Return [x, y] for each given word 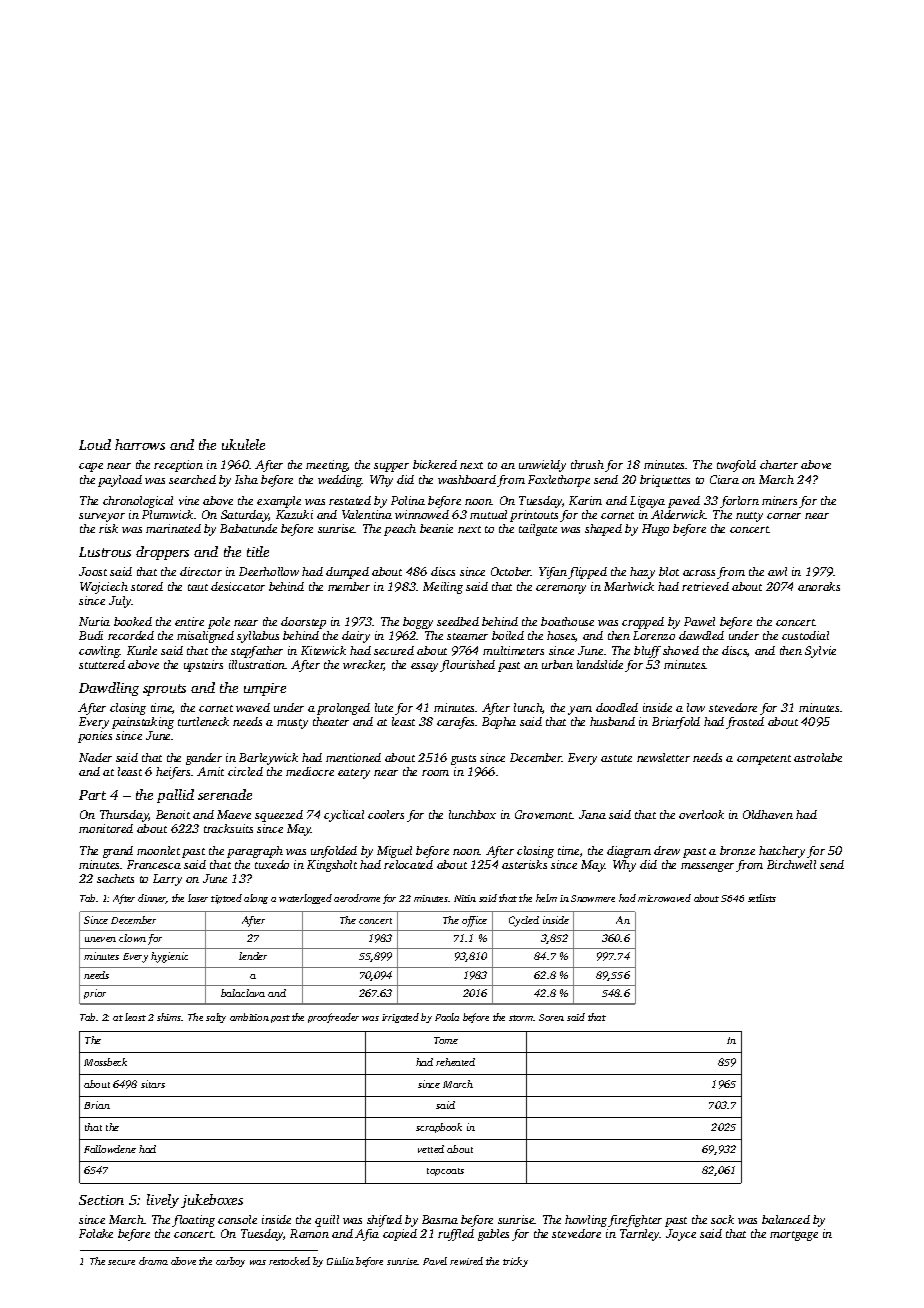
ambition [249, 1017]
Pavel [435, 1261]
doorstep [303, 623]
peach [400, 530]
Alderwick [678, 514]
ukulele [243, 444]
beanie [436, 528]
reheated [455, 1062]
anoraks [819, 586]
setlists [762, 898]
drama [153, 1261]
